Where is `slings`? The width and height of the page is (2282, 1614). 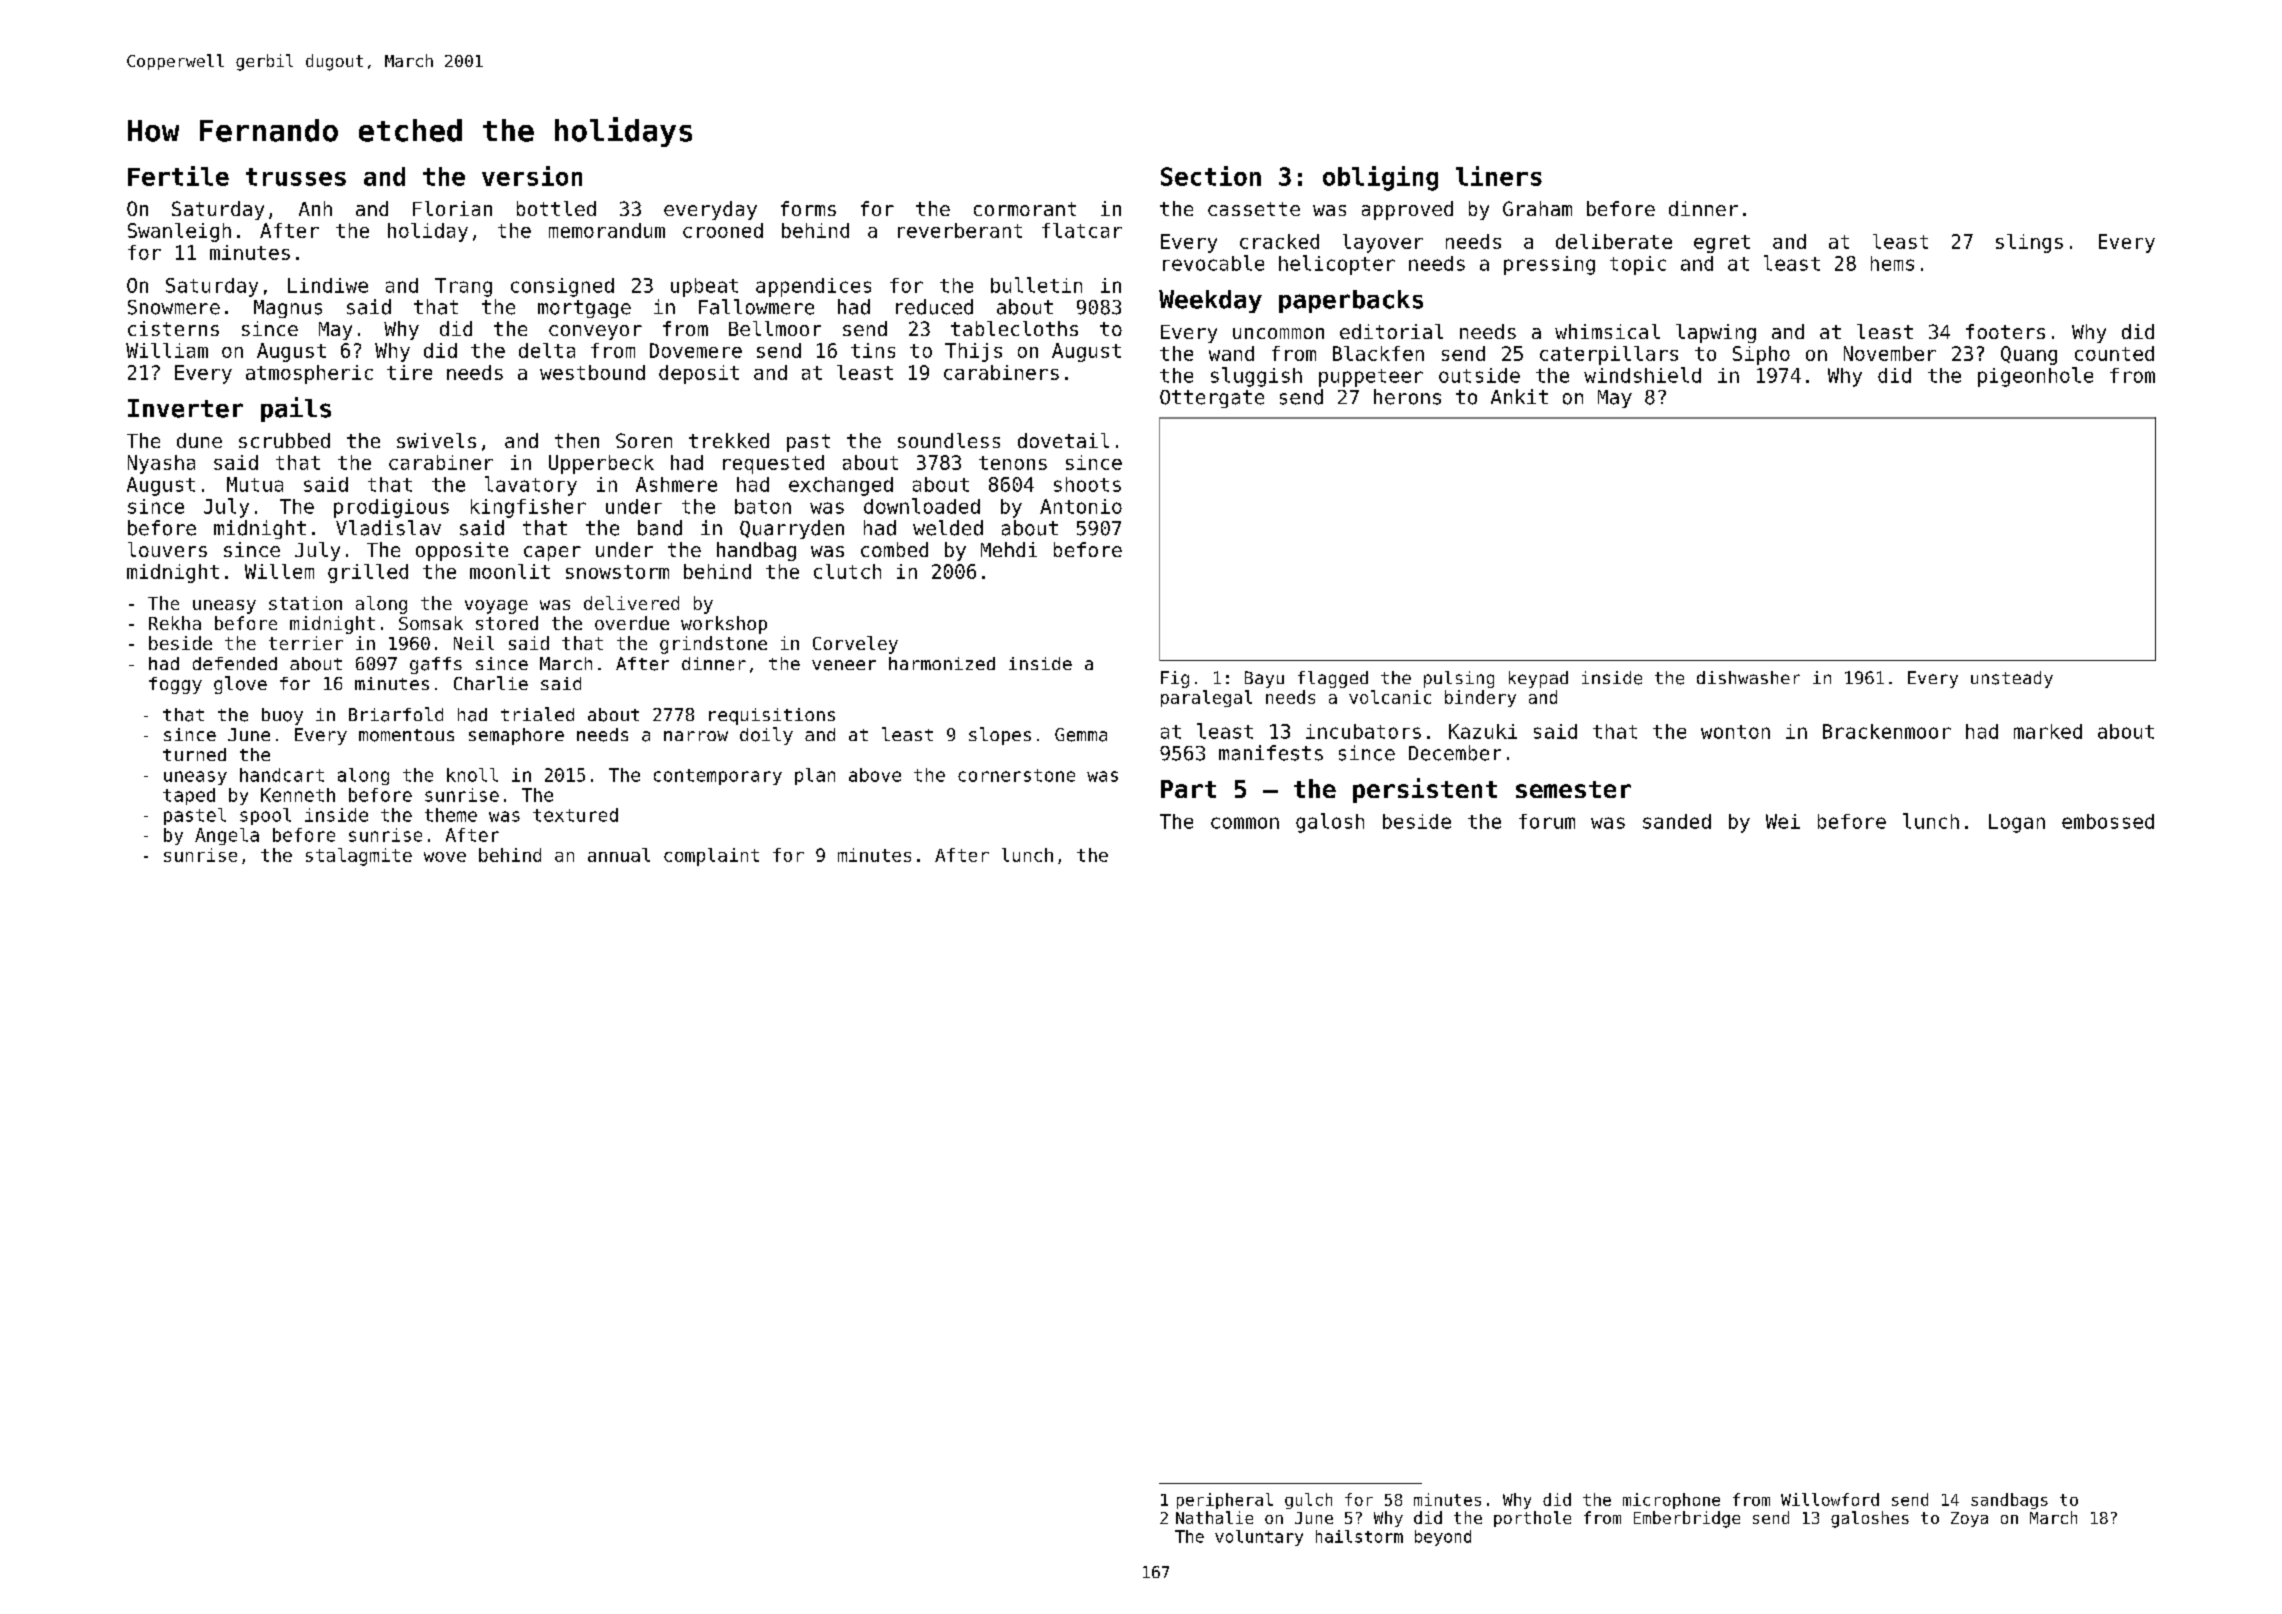 slings is located at coordinates (2029, 243).
